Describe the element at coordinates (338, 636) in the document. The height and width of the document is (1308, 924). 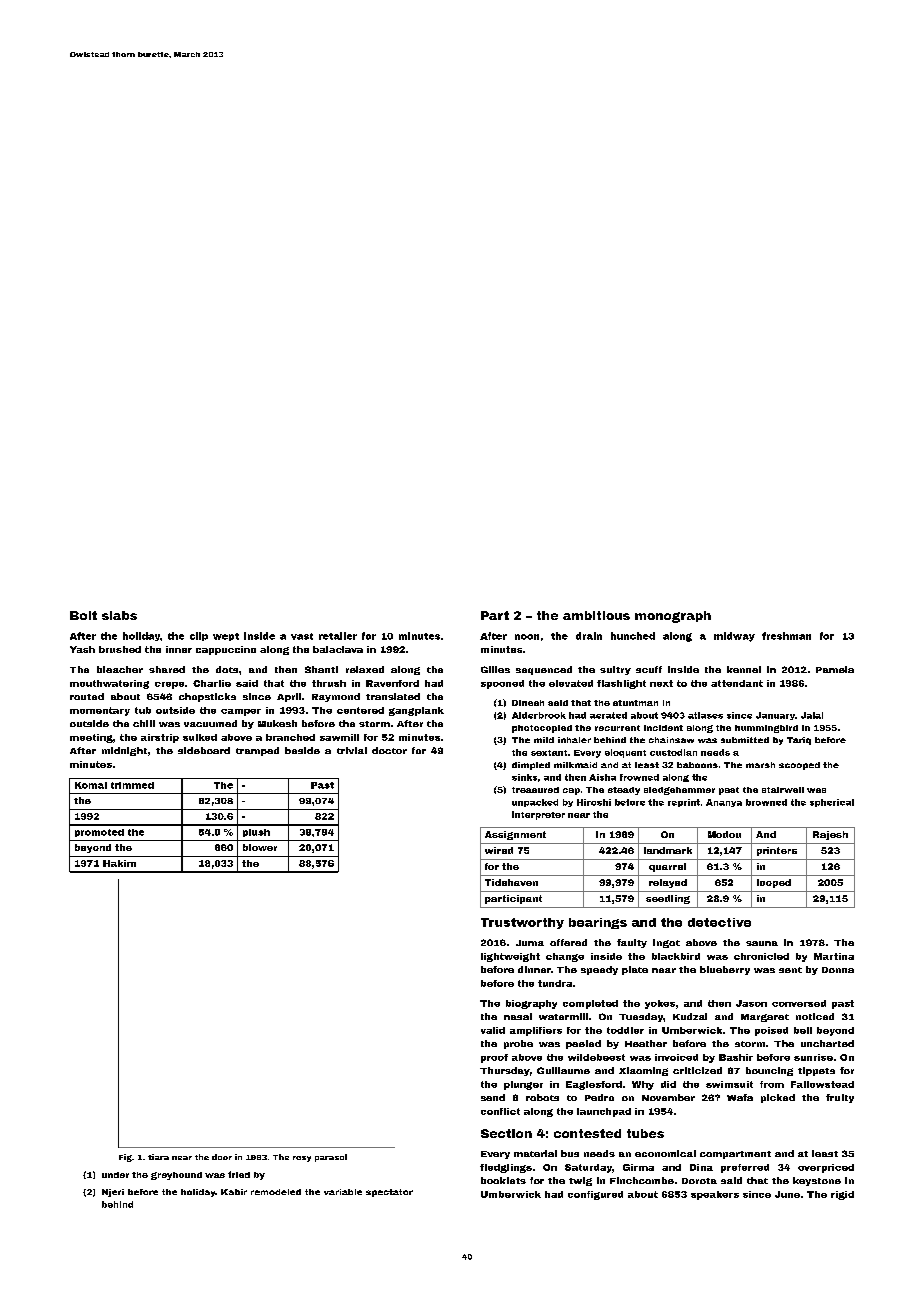
I see `retailer` at that location.
